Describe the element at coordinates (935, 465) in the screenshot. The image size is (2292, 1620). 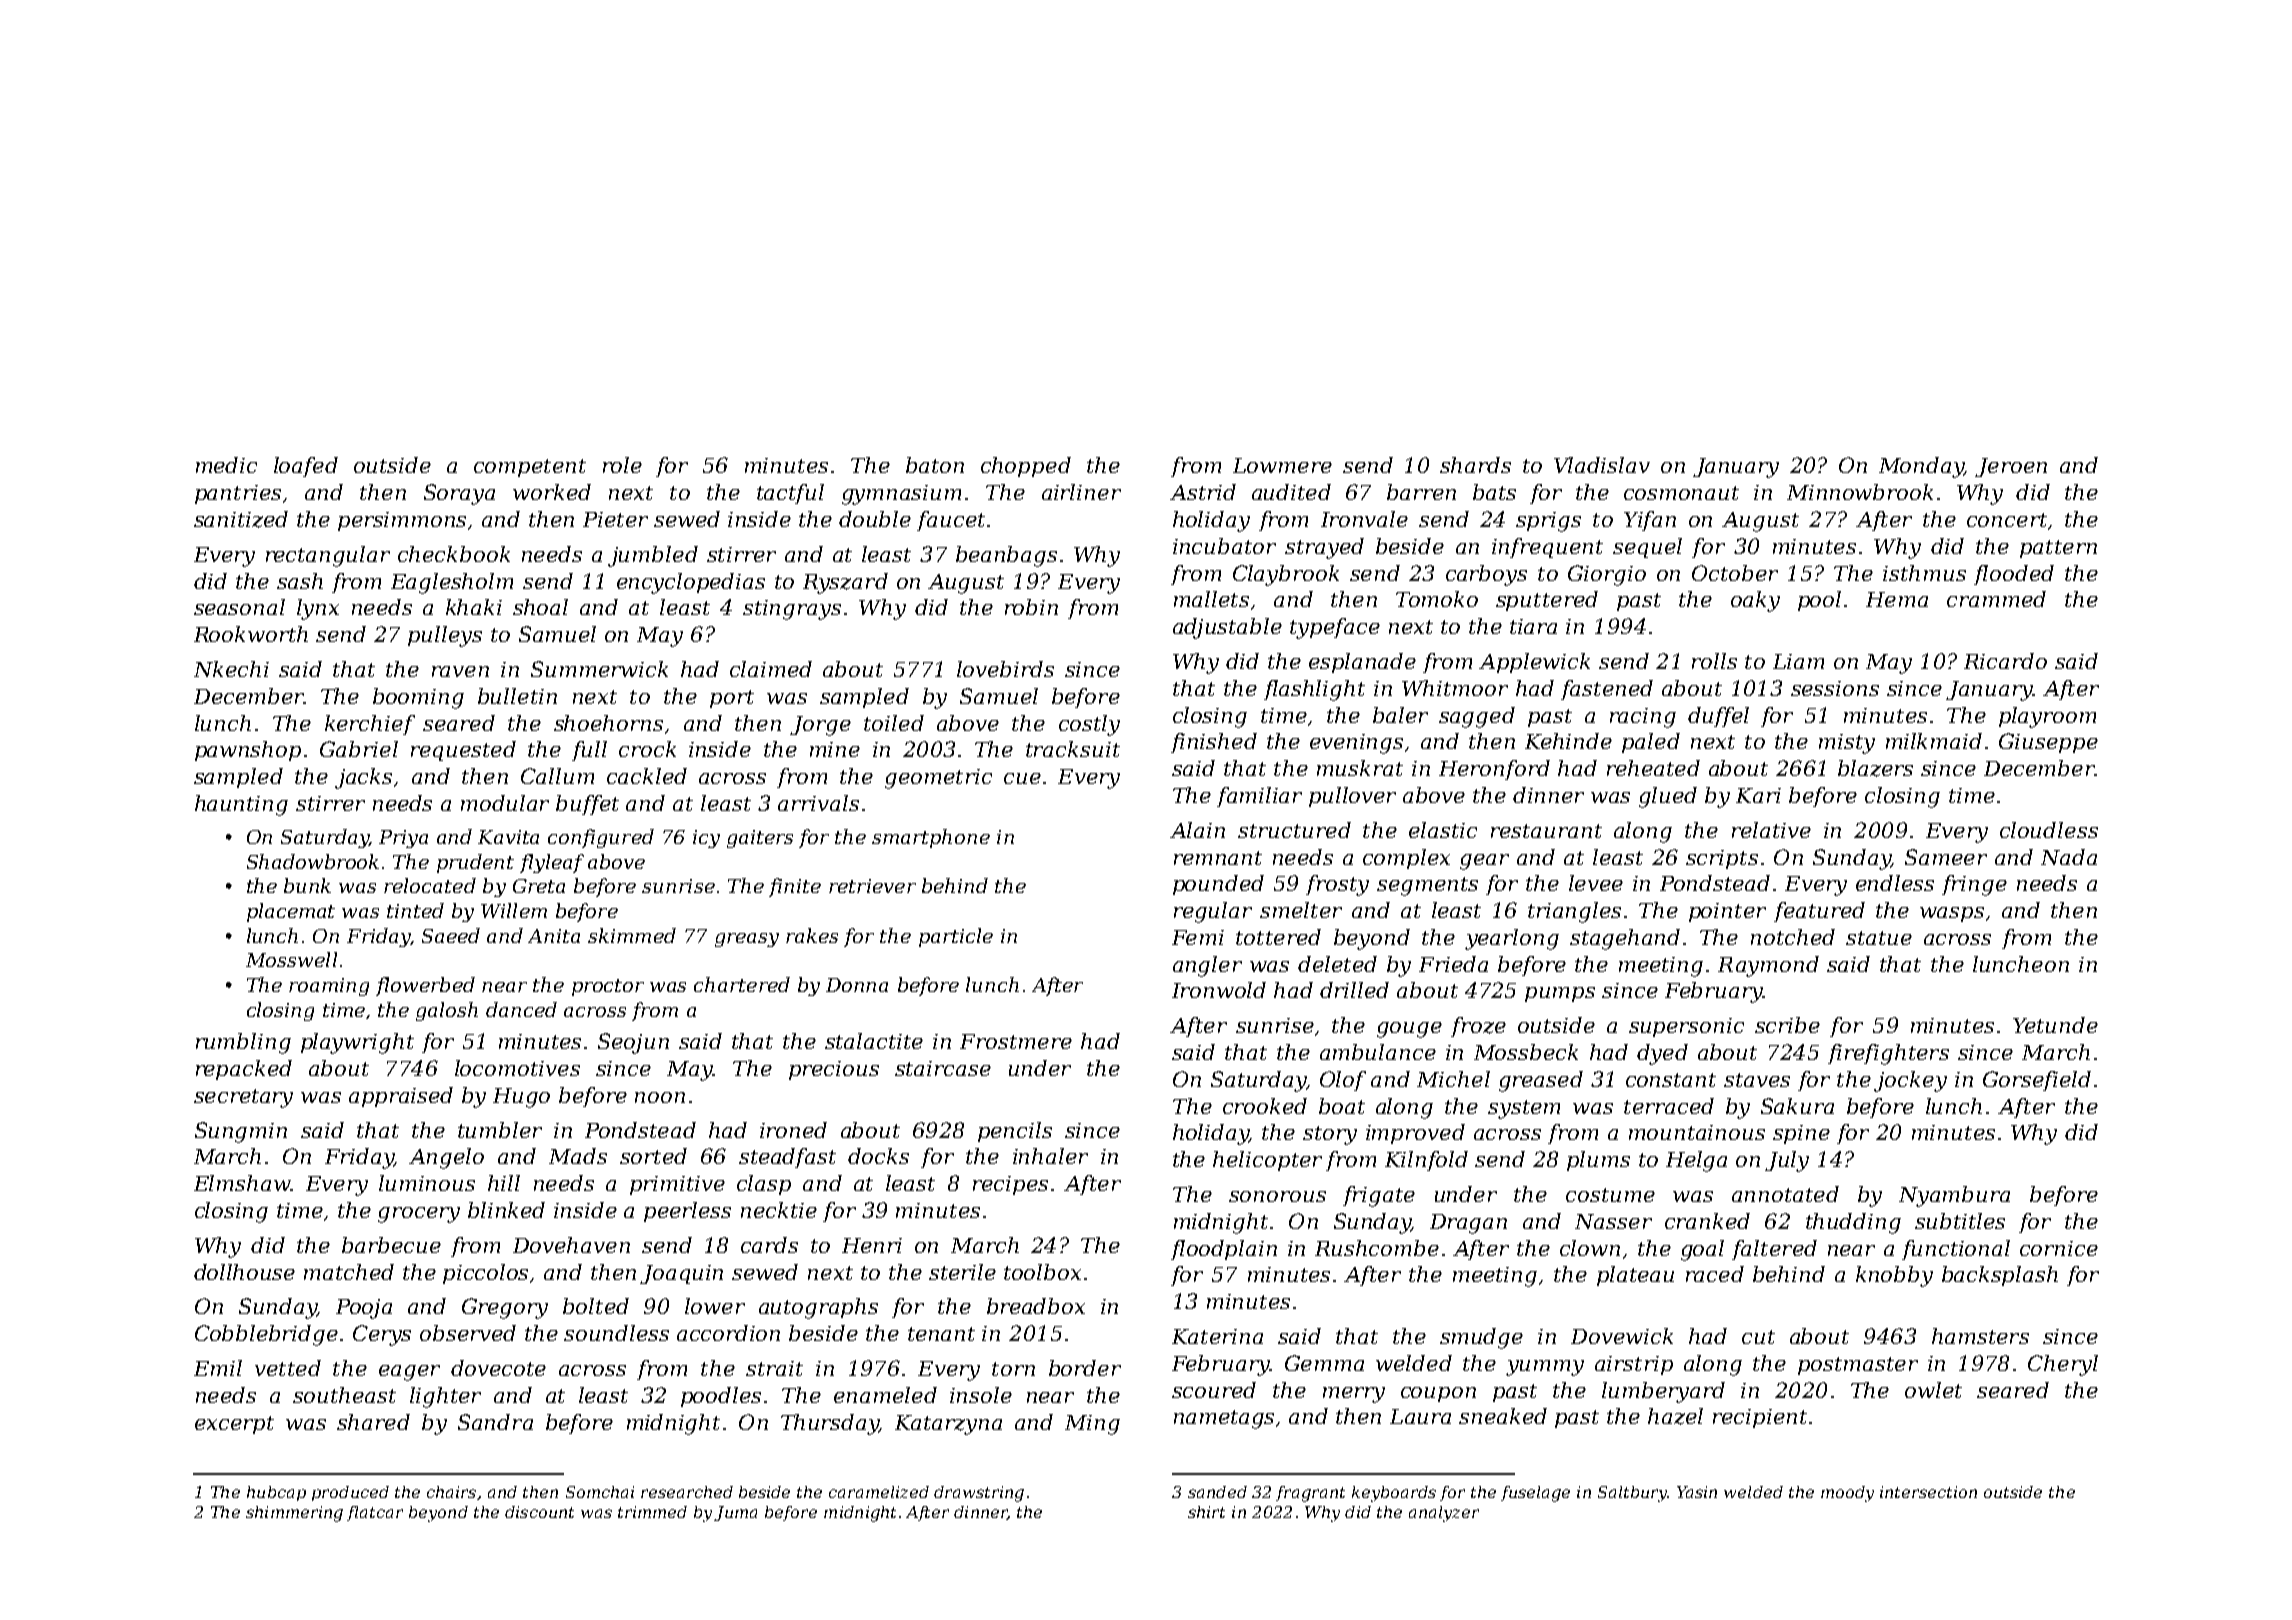
I see `baton` at that location.
